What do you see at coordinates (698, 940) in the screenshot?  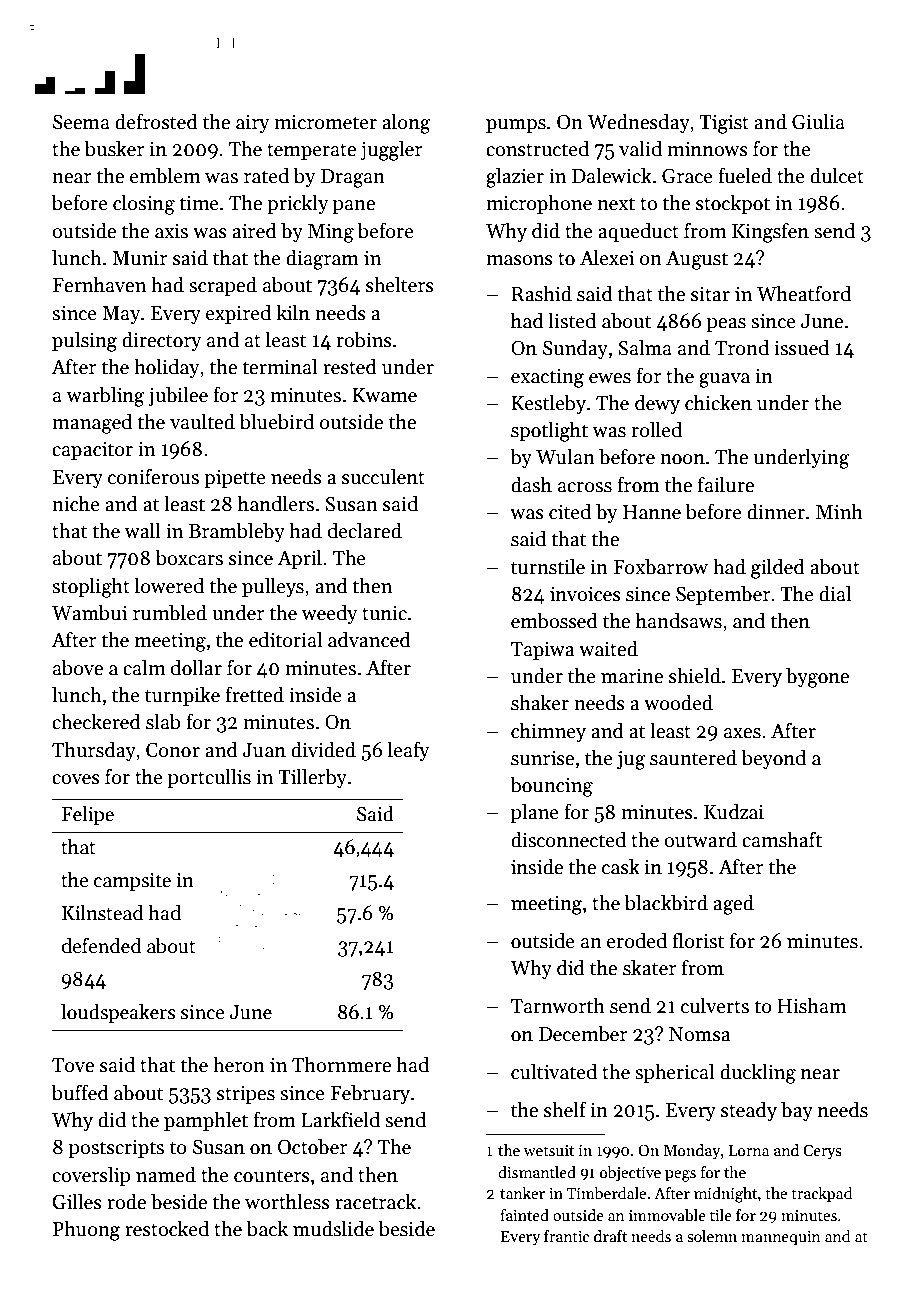 I see `florist` at bounding box center [698, 940].
